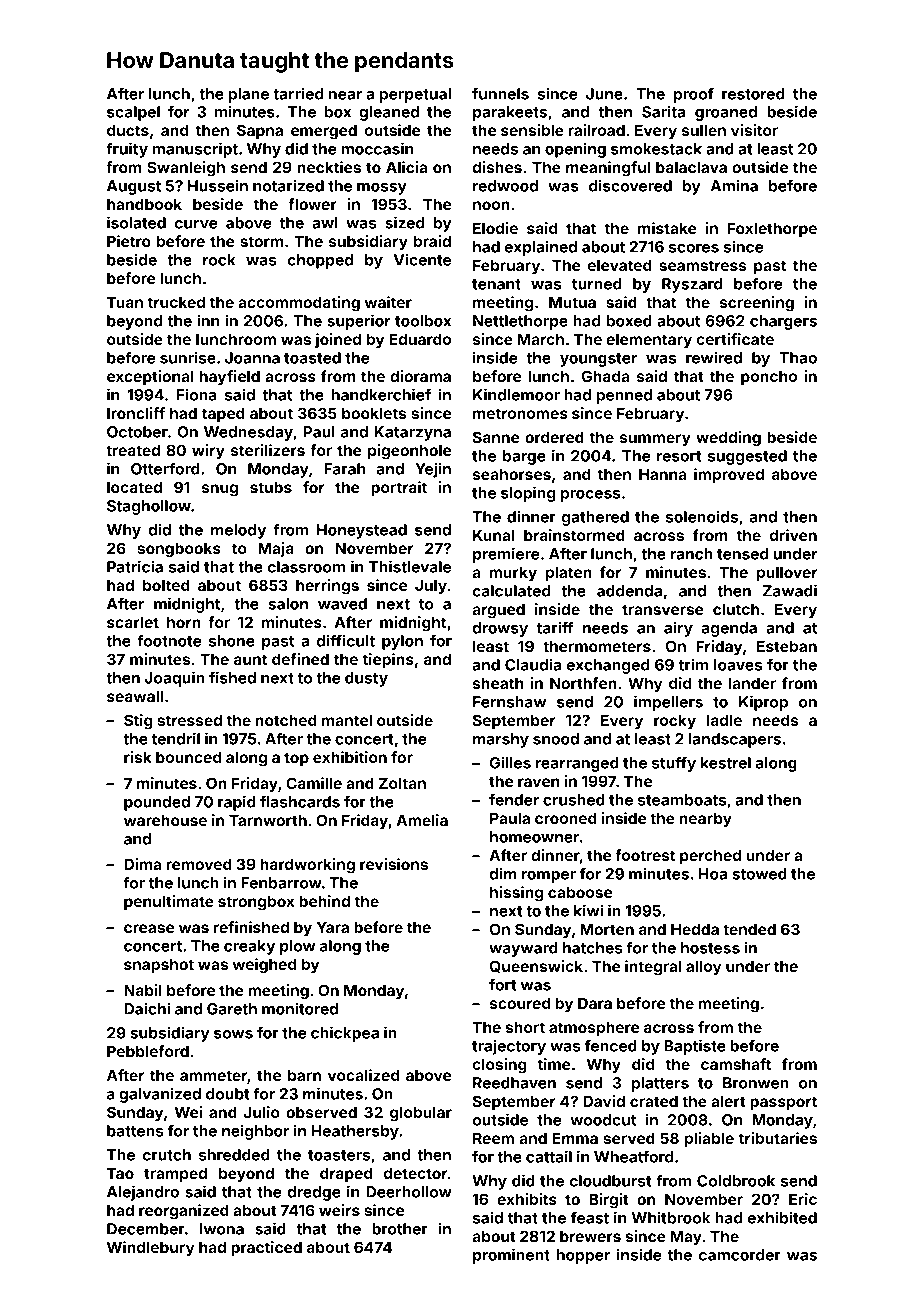 The height and width of the screenshot is (1308, 924). Describe the element at coordinates (298, 93) in the screenshot. I see `tarried` at that location.
